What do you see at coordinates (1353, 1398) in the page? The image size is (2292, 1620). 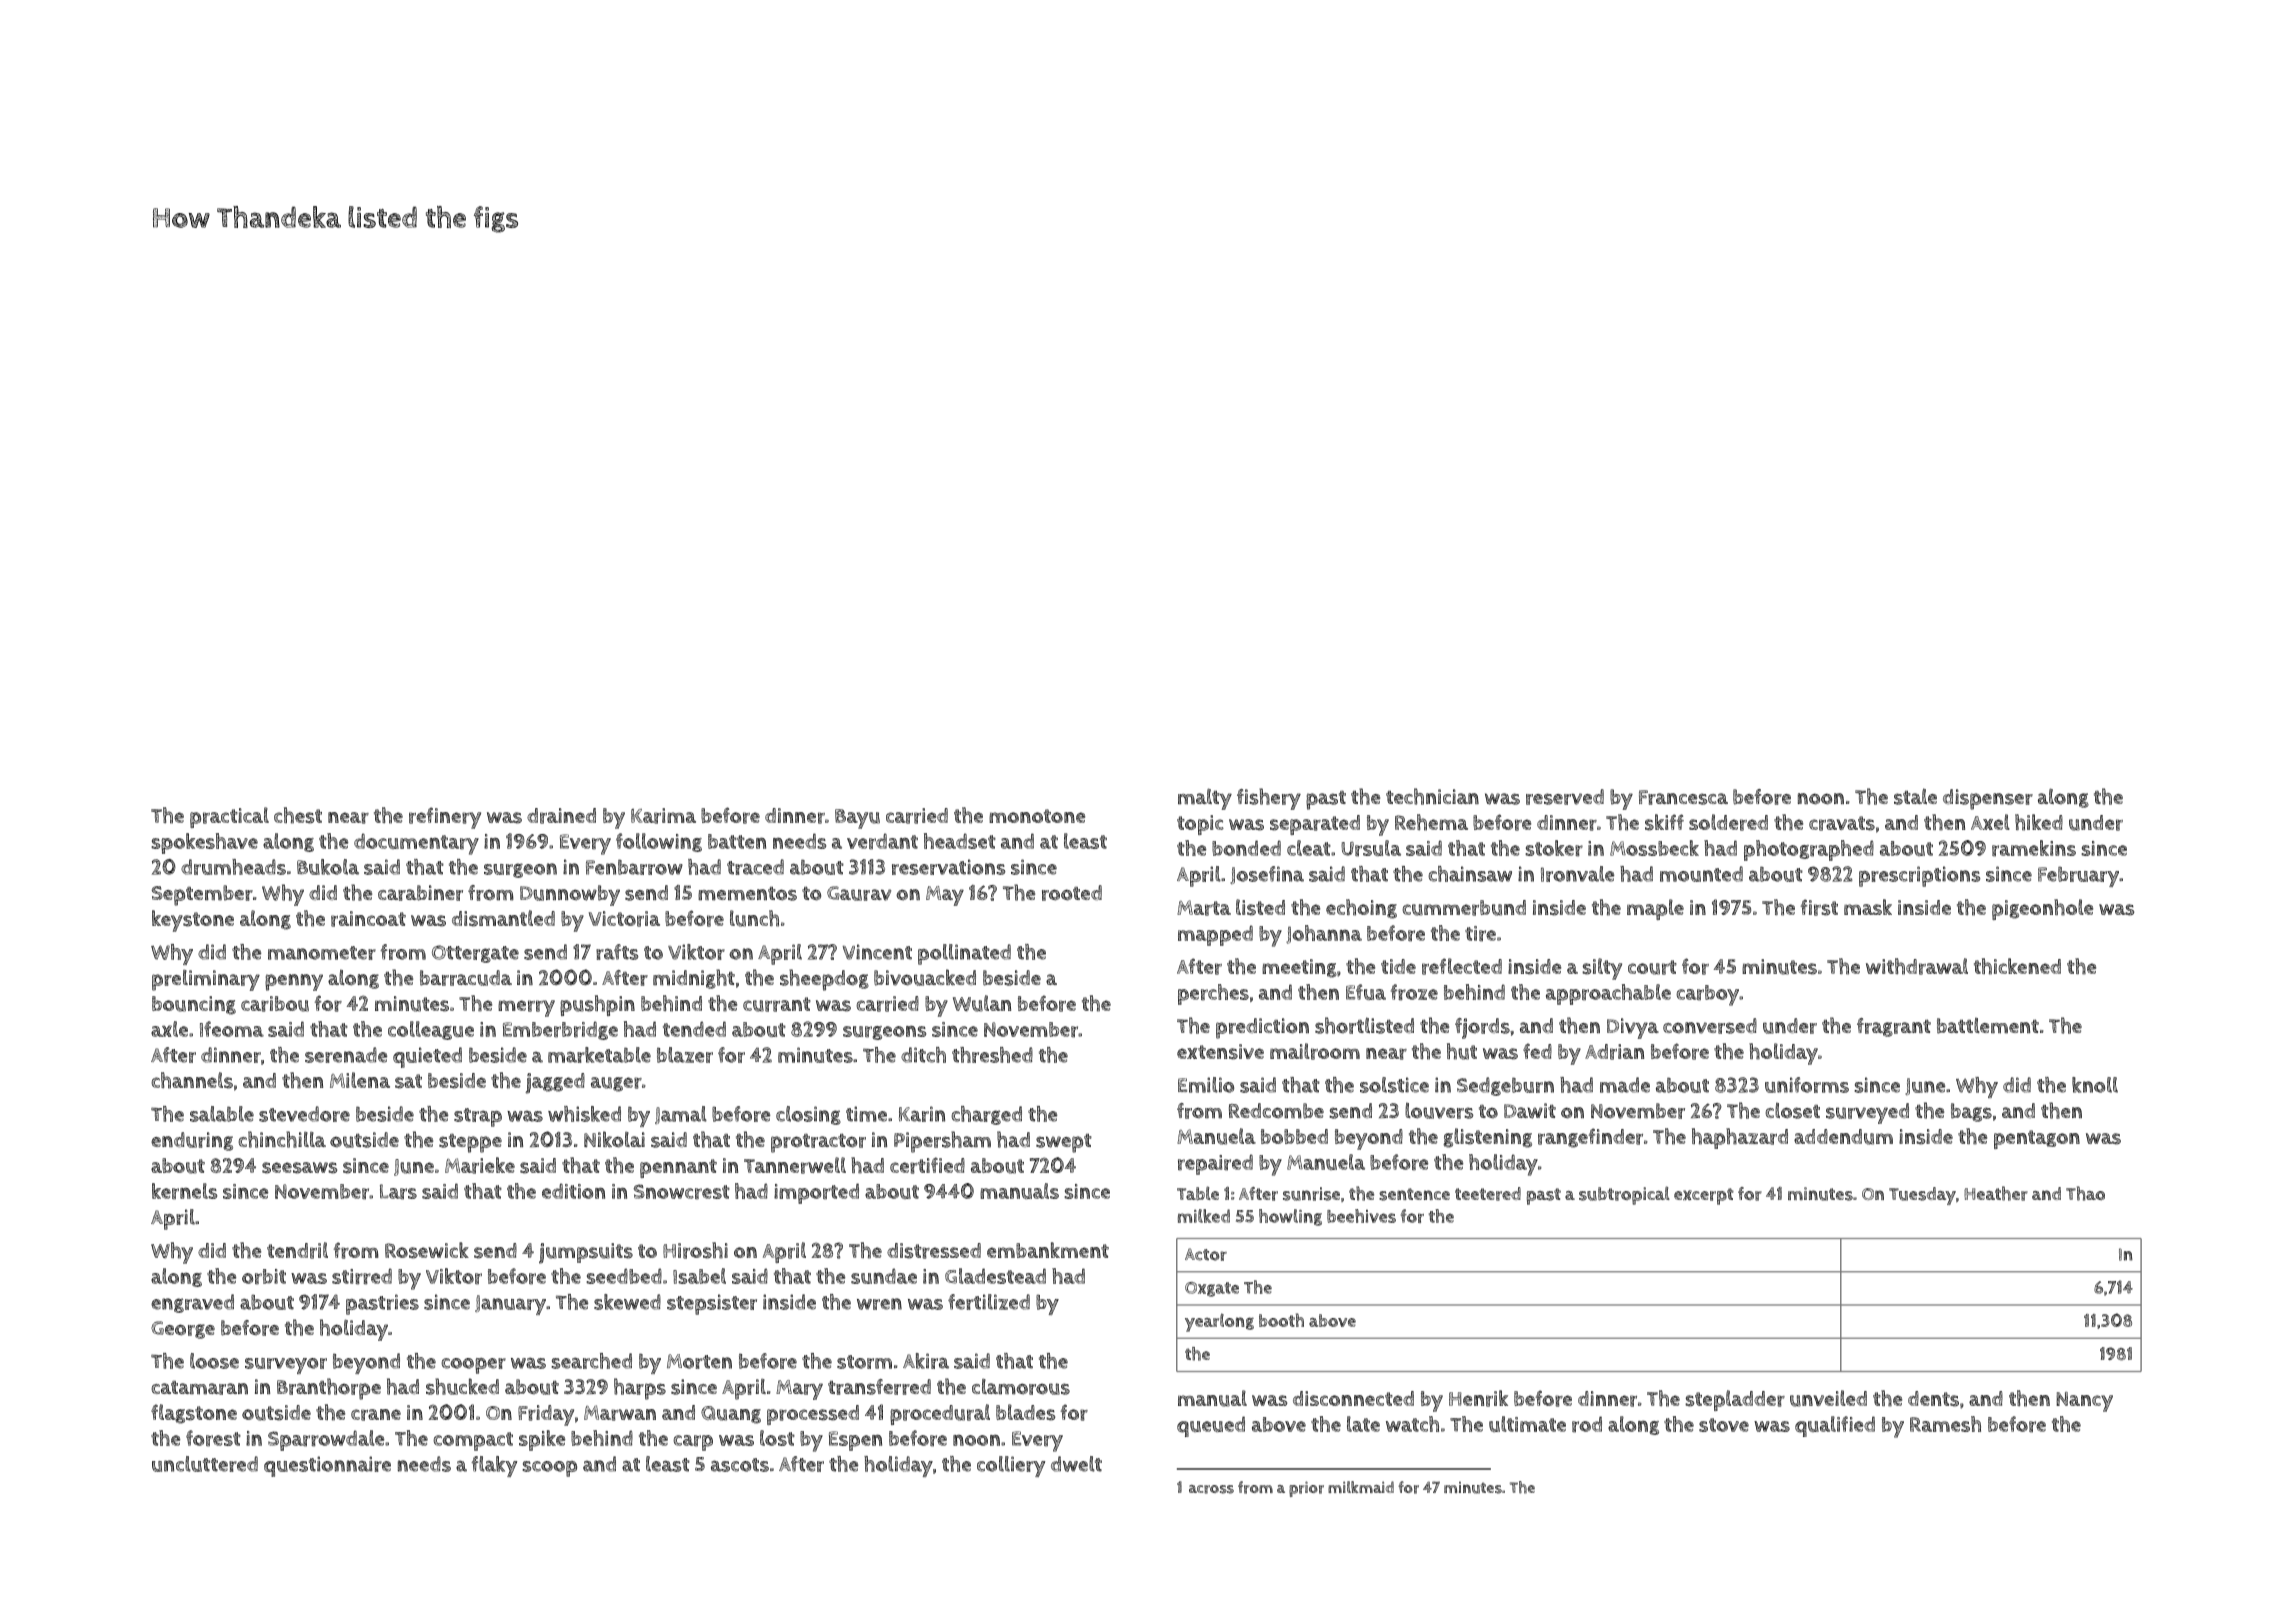 I see `disconnected` at bounding box center [1353, 1398].
